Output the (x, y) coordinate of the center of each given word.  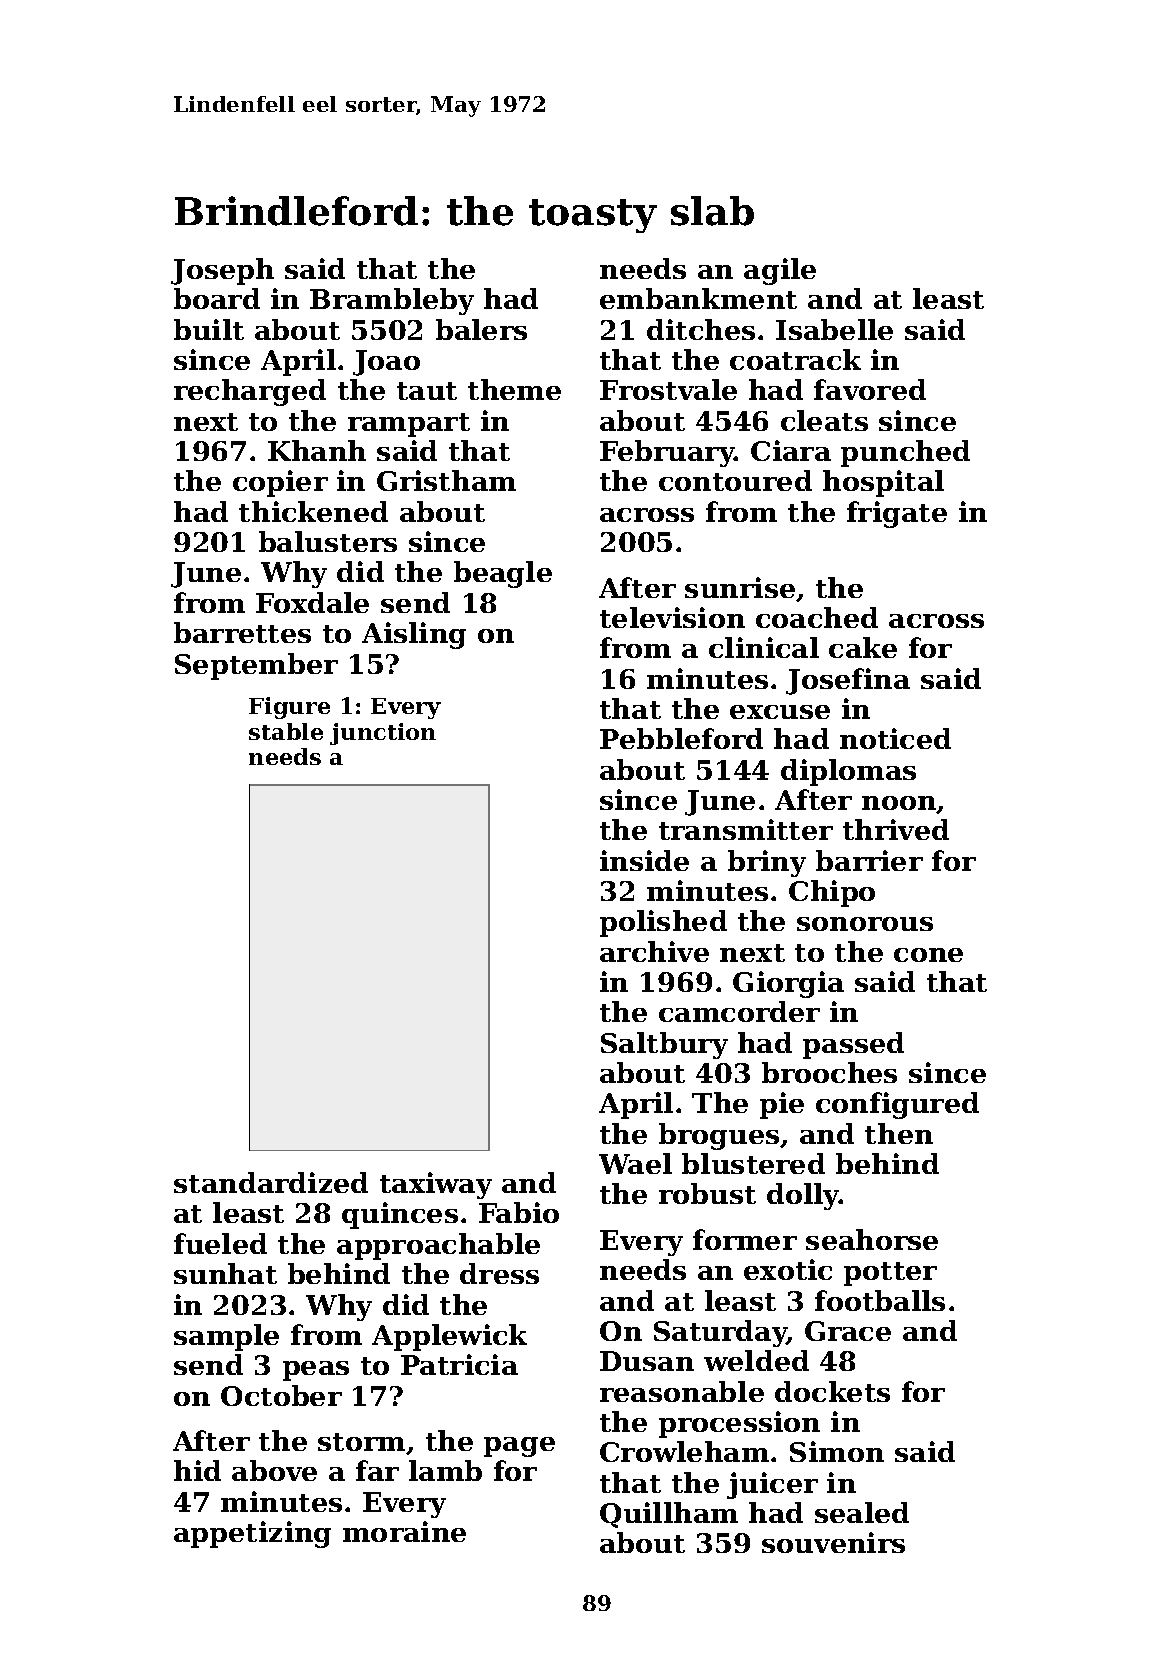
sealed (862, 1512)
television (672, 617)
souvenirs (833, 1542)
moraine (404, 1531)
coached (817, 617)
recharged (250, 392)
